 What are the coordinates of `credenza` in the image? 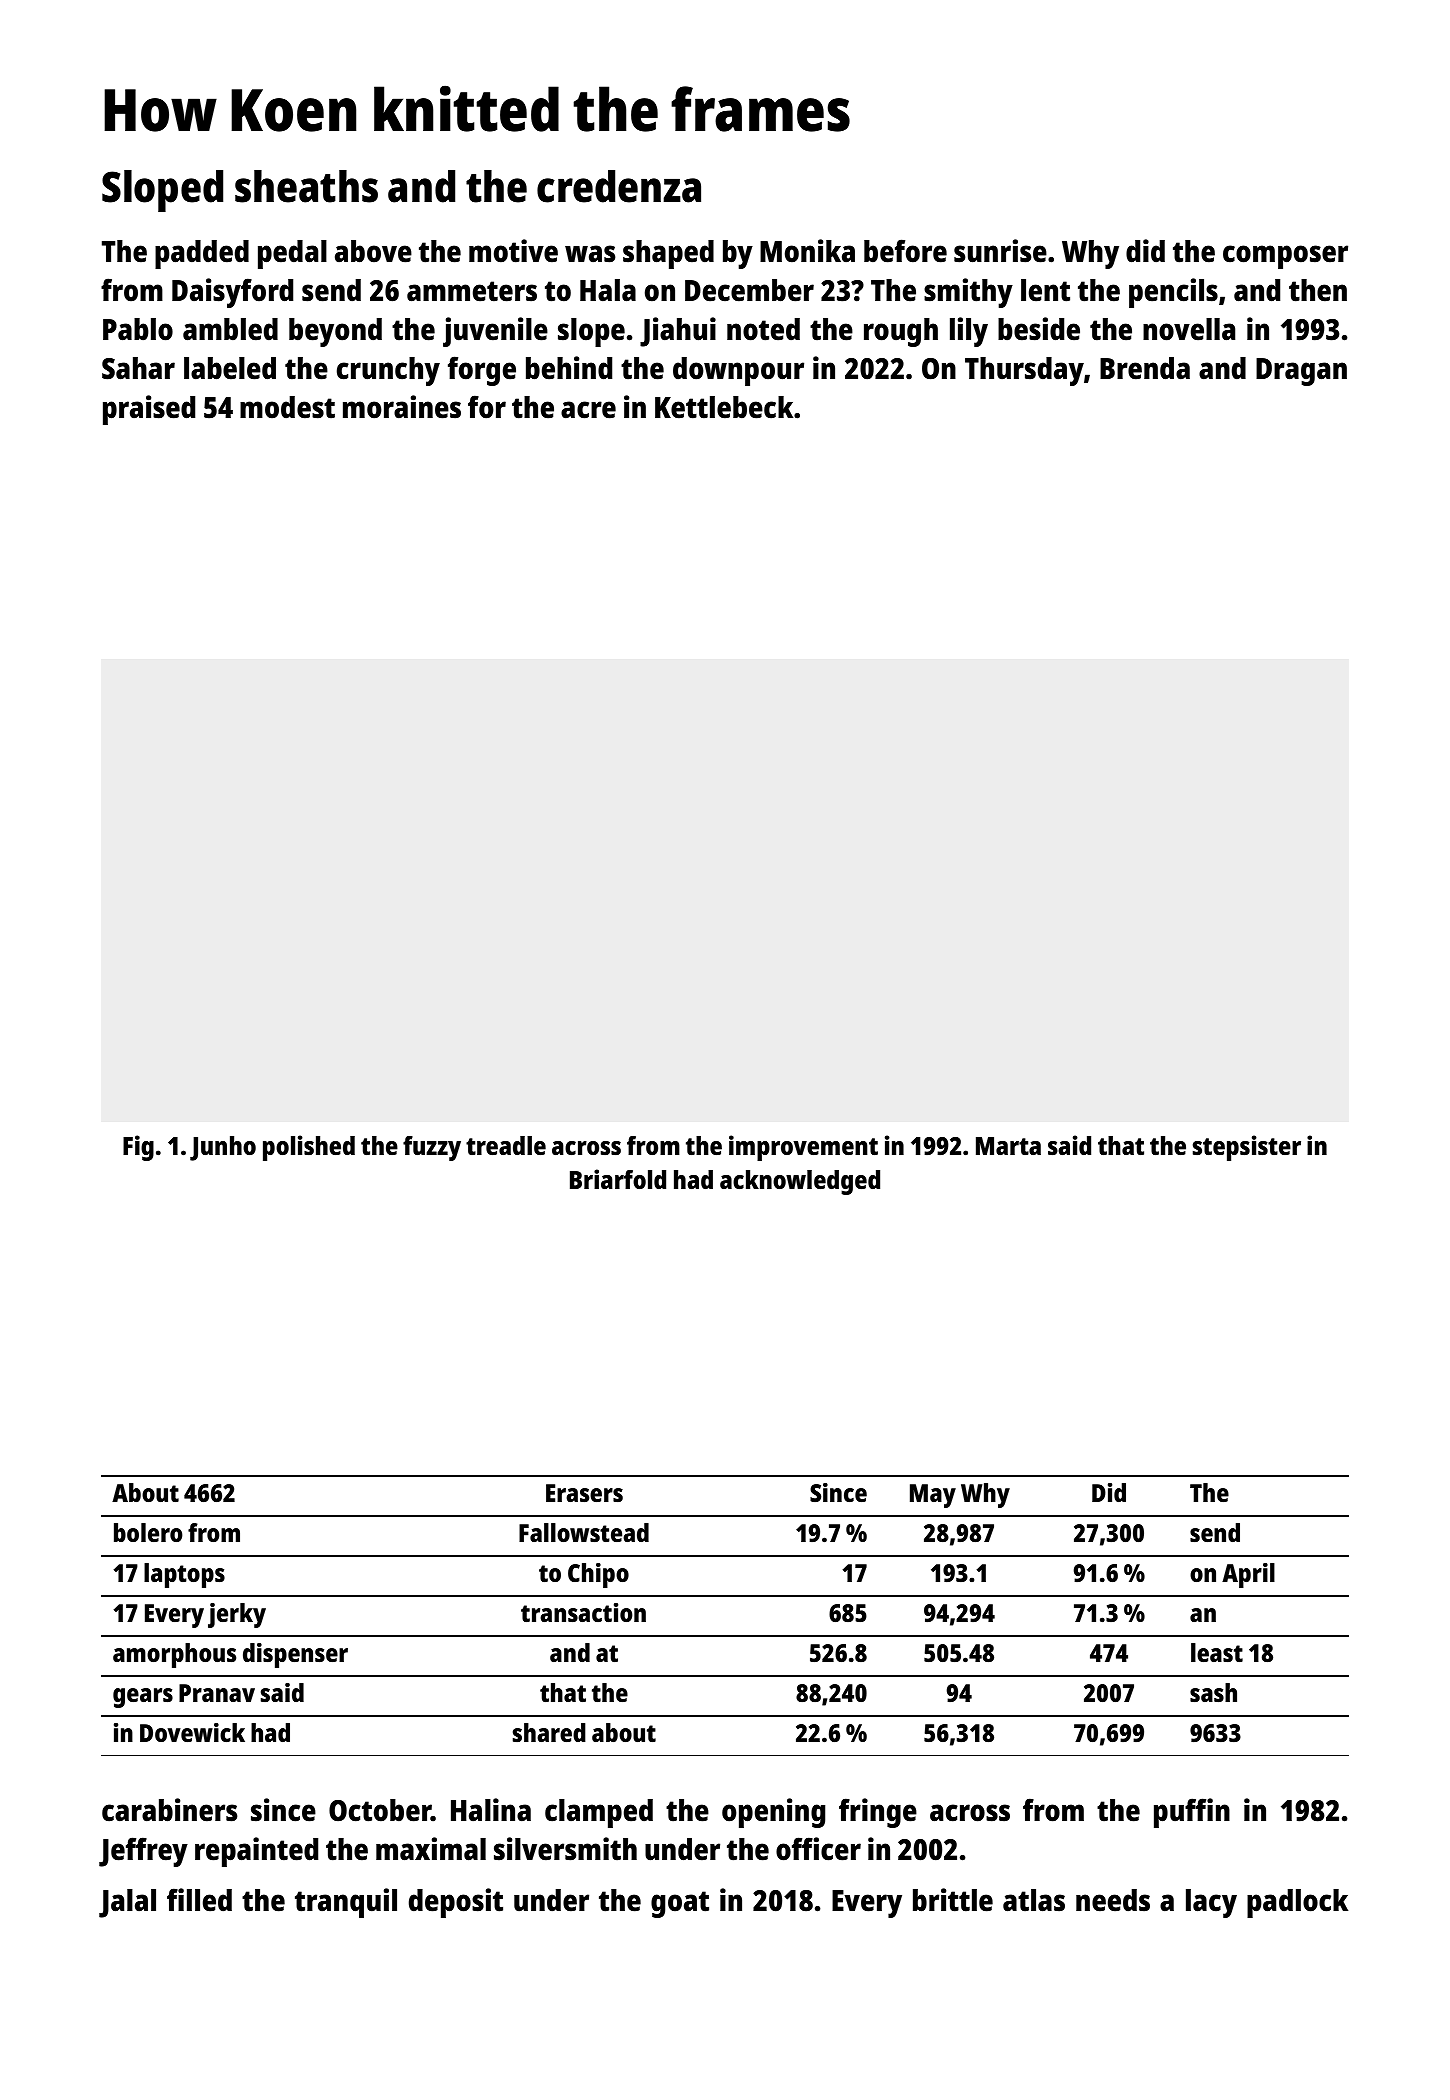 It's located at (619, 186).
